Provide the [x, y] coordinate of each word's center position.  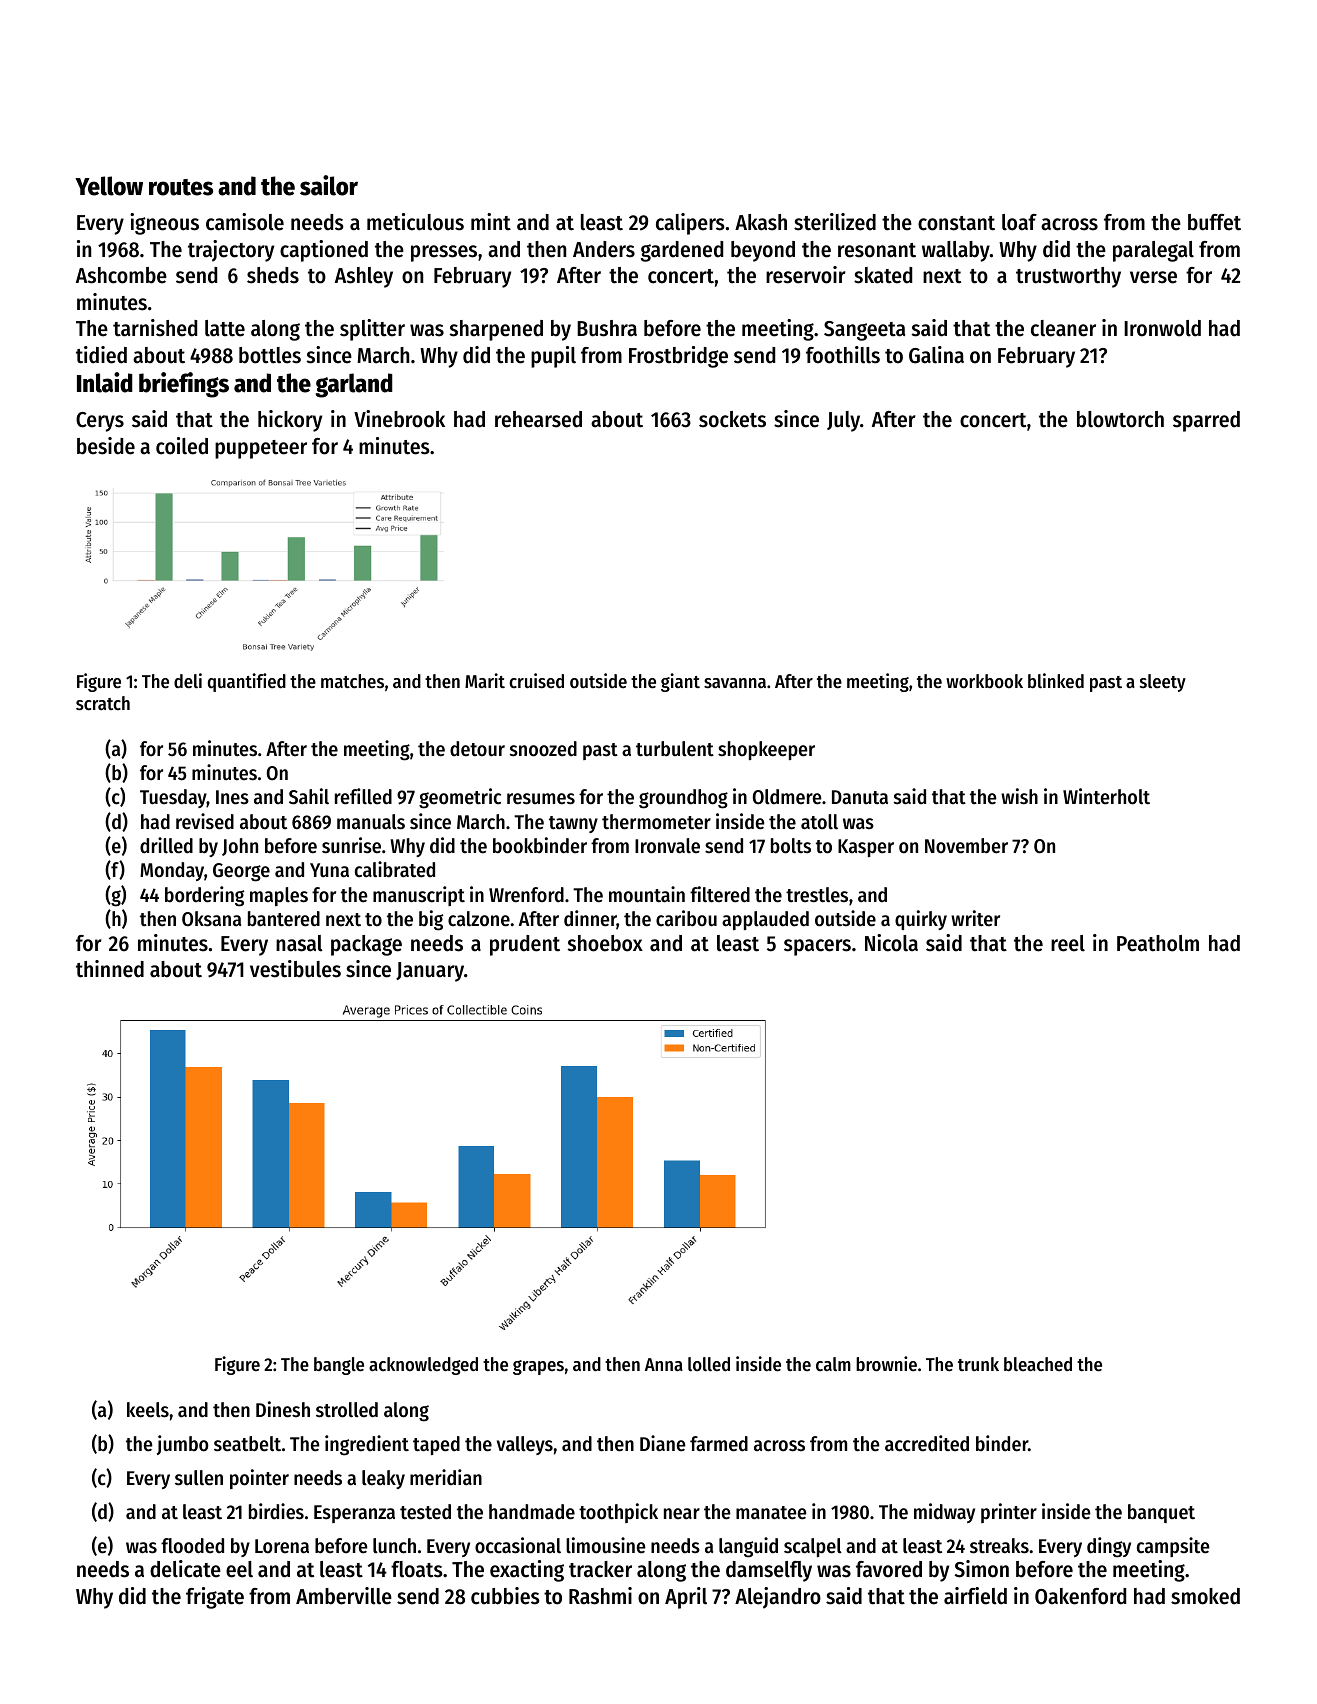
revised [205, 821]
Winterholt [1106, 796]
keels [148, 1410]
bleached [1038, 1364]
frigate [215, 1598]
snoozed [543, 749]
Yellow [109, 186]
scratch [103, 703]
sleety [1163, 683]
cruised [536, 681]
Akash [761, 222]
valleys [525, 1445]
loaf [1019, 222]
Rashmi [600, 1596]
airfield [975, 1596]
